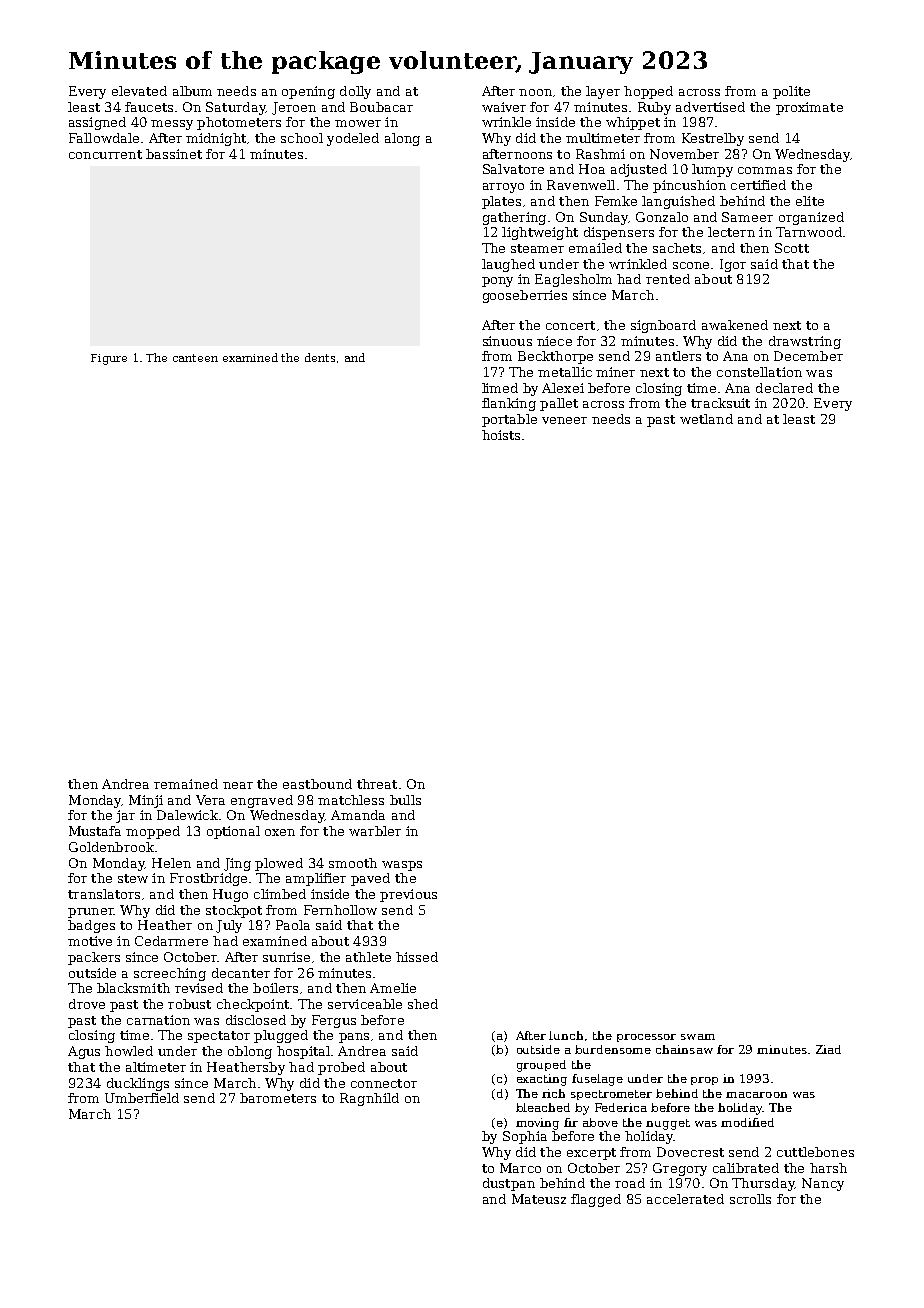 The height and width of the screenshot is (1308, 924). I want to click on hoists, so click(501, 435).
